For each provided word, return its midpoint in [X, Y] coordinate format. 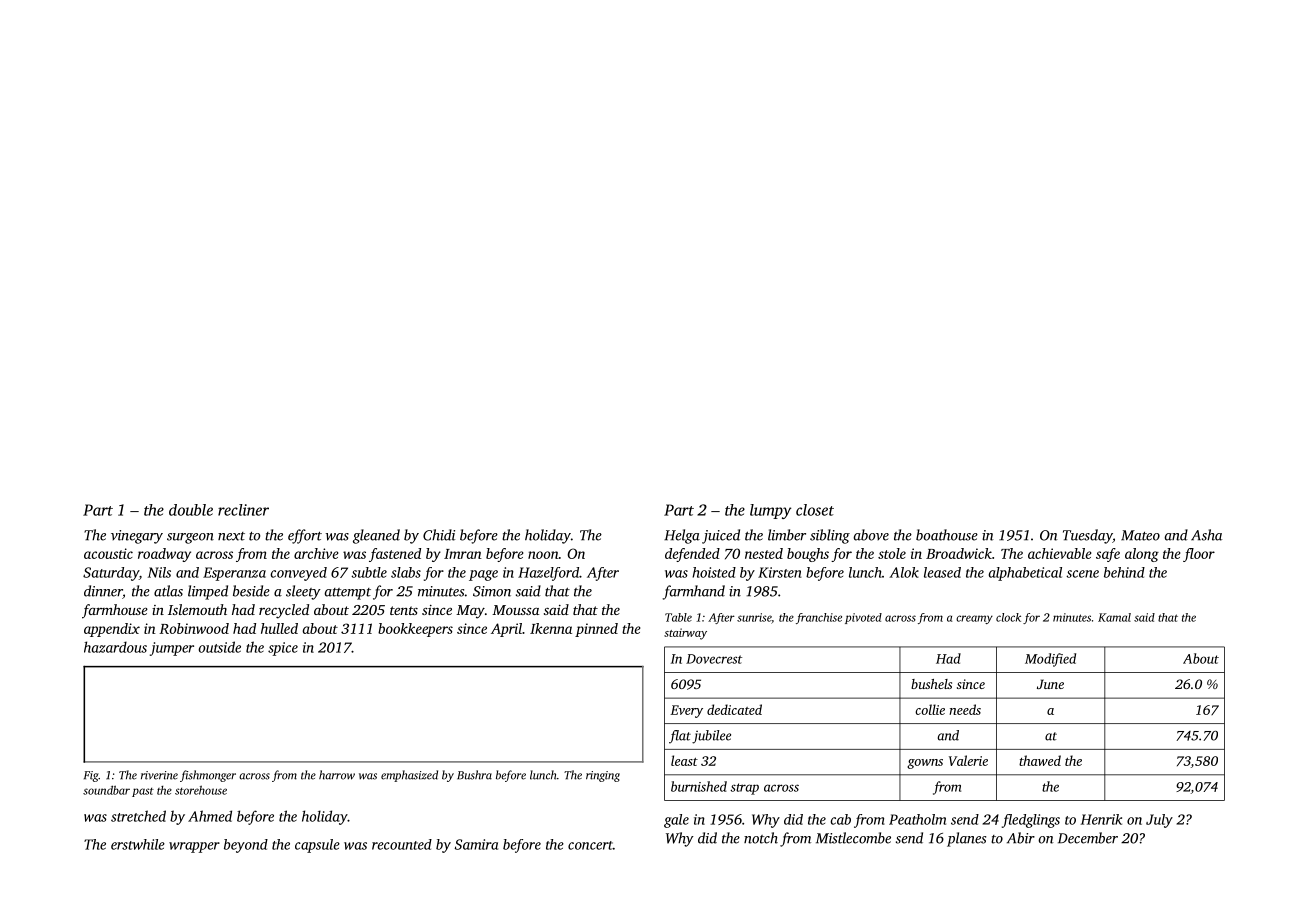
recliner [243, 510]
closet [815, 510]
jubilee [711, 737]
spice [283, 649]
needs [965, 709]
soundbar [106, 790]
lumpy [770, 511]
